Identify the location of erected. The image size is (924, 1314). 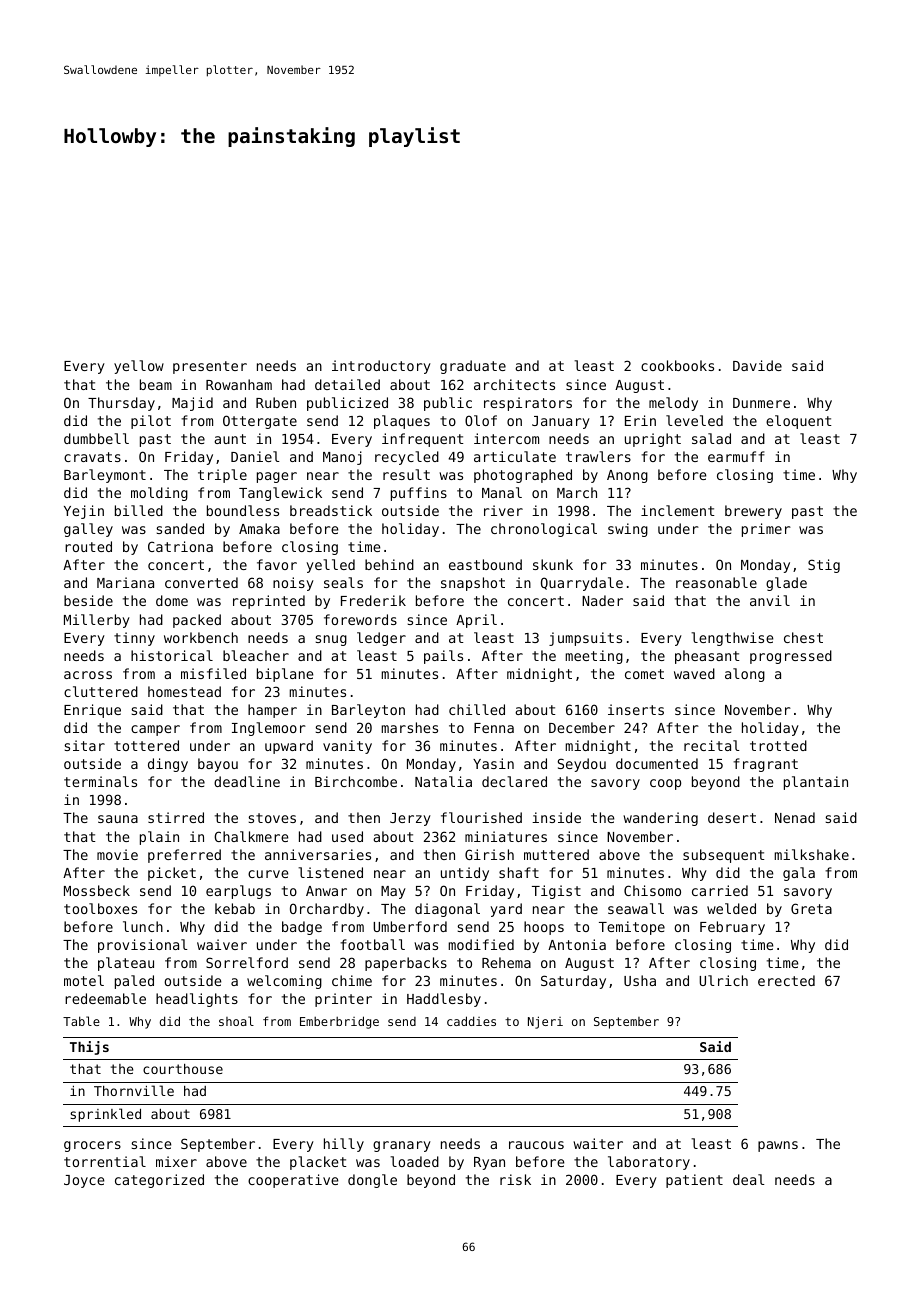
(786, 980).
